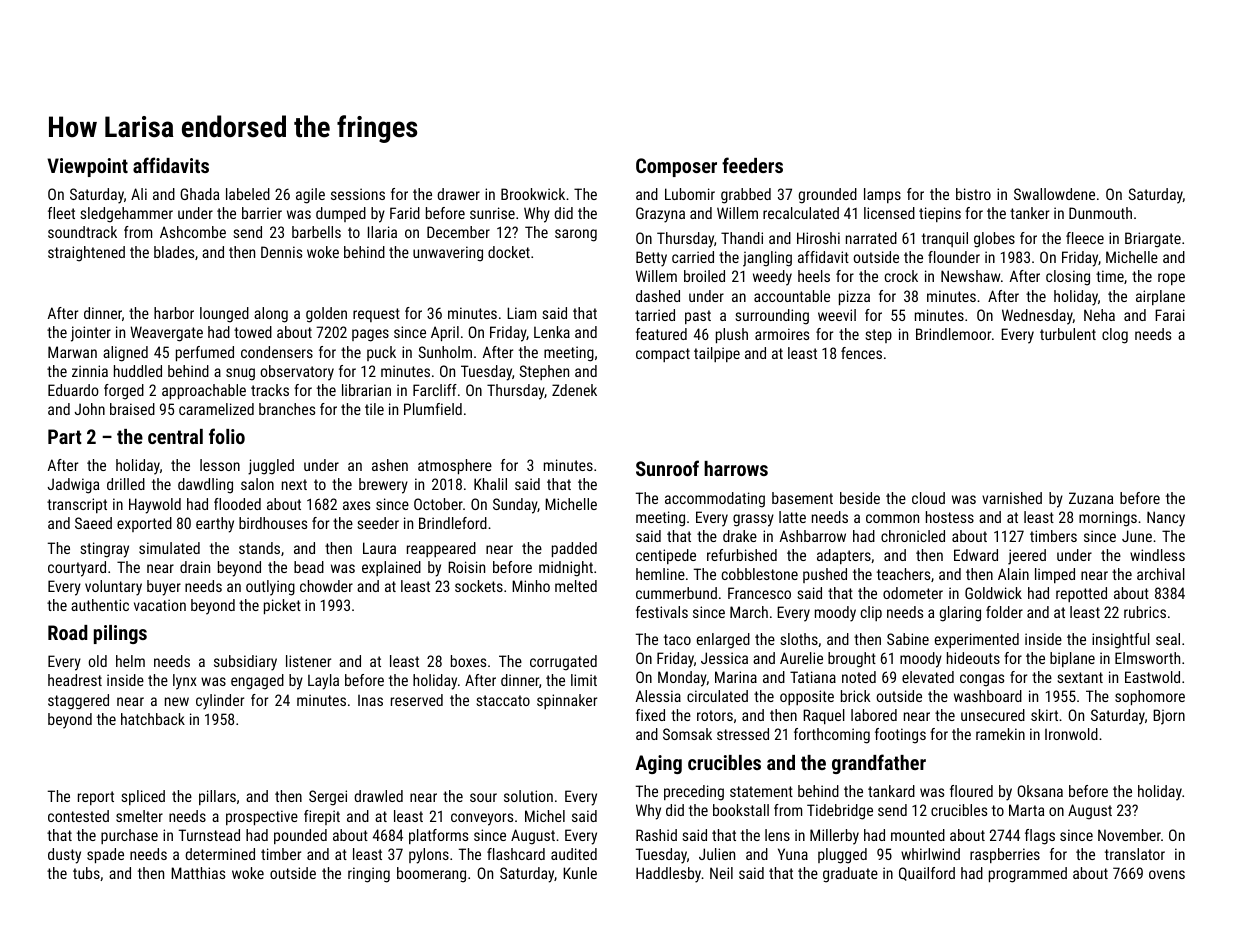 Image resolution: width=1233 pixels, height=952 pixels. What do you see at coordinates (455, 466) in the screenshot?
I see `atmosphere` at bounding box center [455, 466].
